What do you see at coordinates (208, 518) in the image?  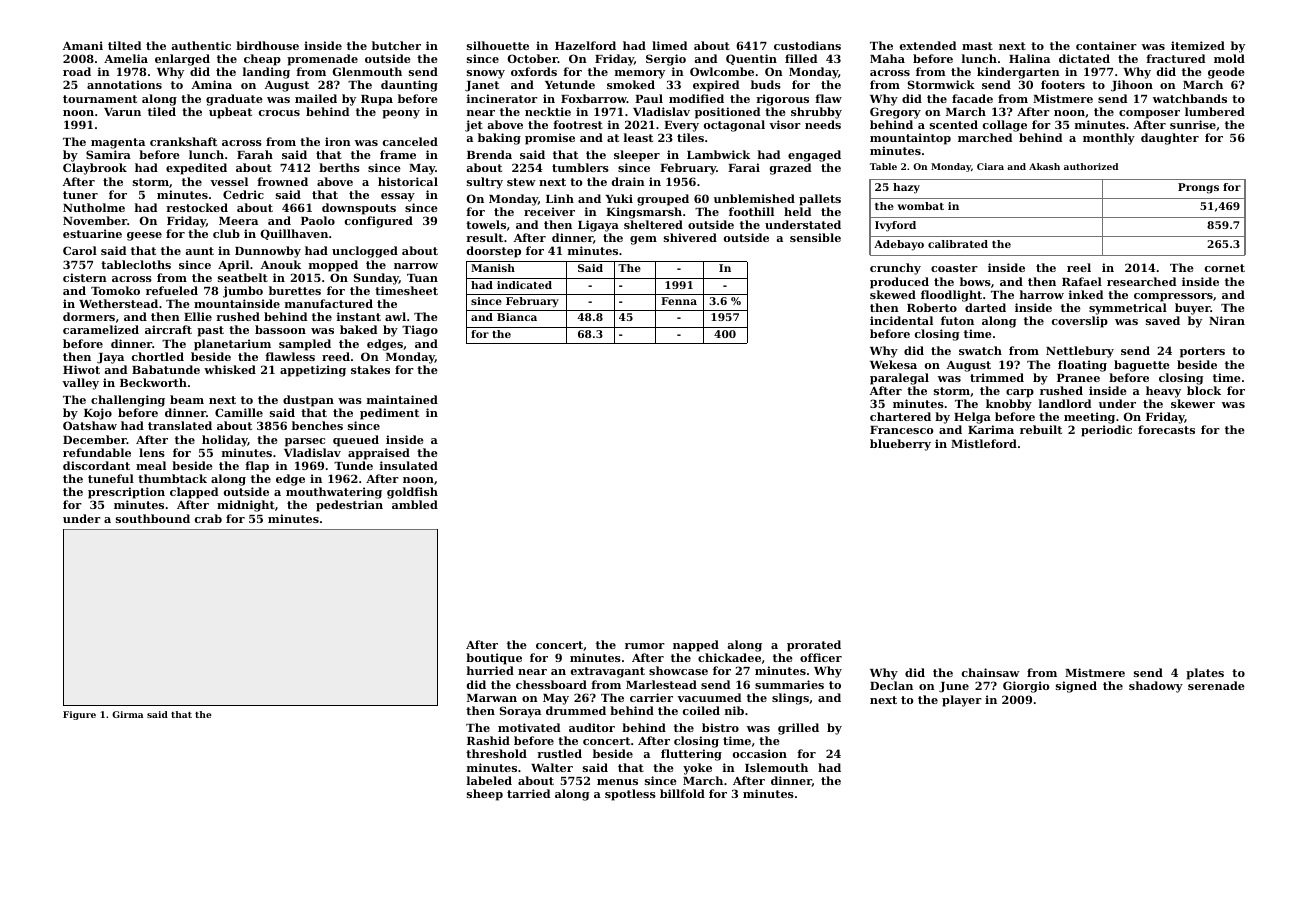 I see `crab` at bounding box center [208, 518].
